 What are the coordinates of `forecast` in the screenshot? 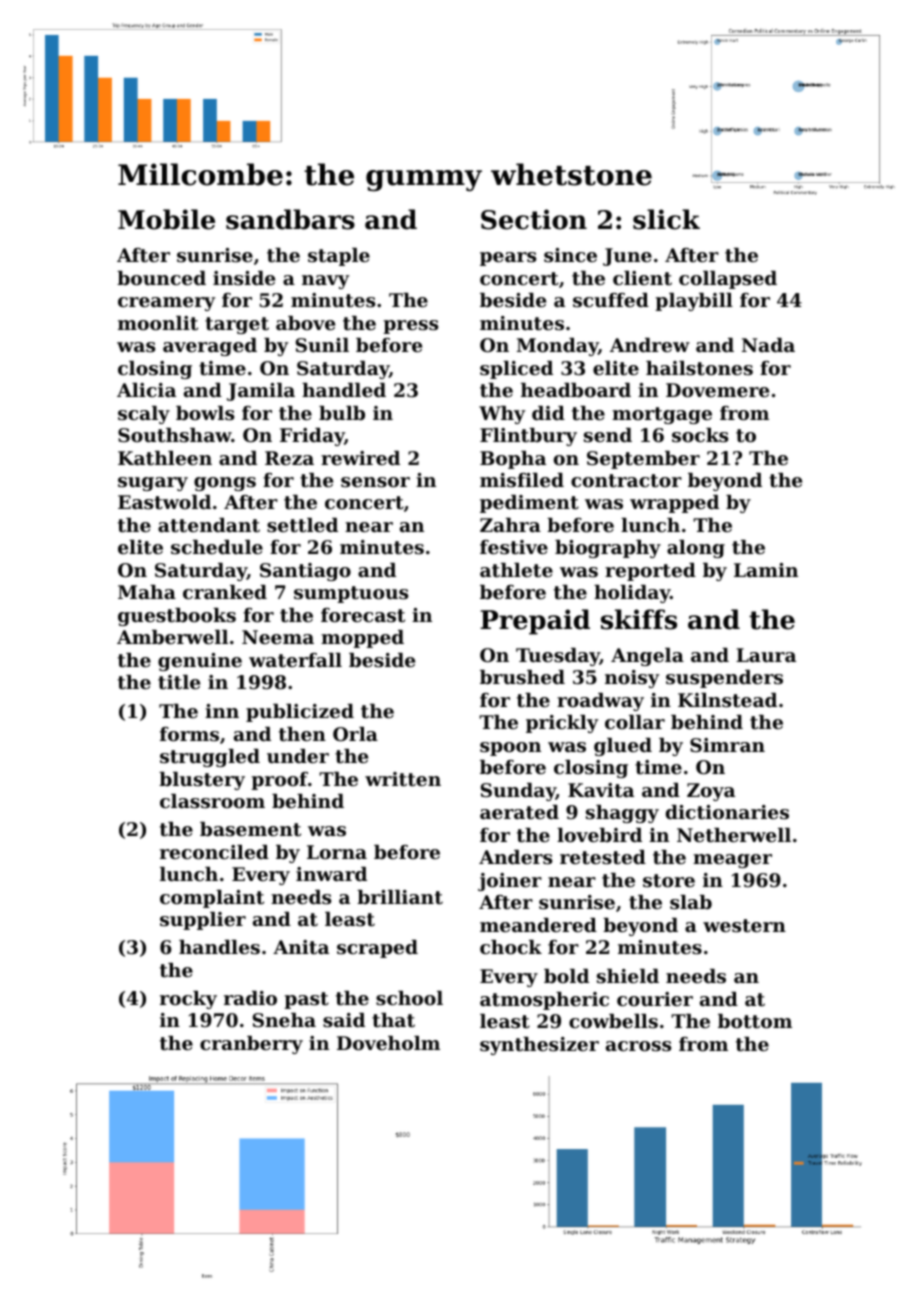 It's located at (363, 615).
